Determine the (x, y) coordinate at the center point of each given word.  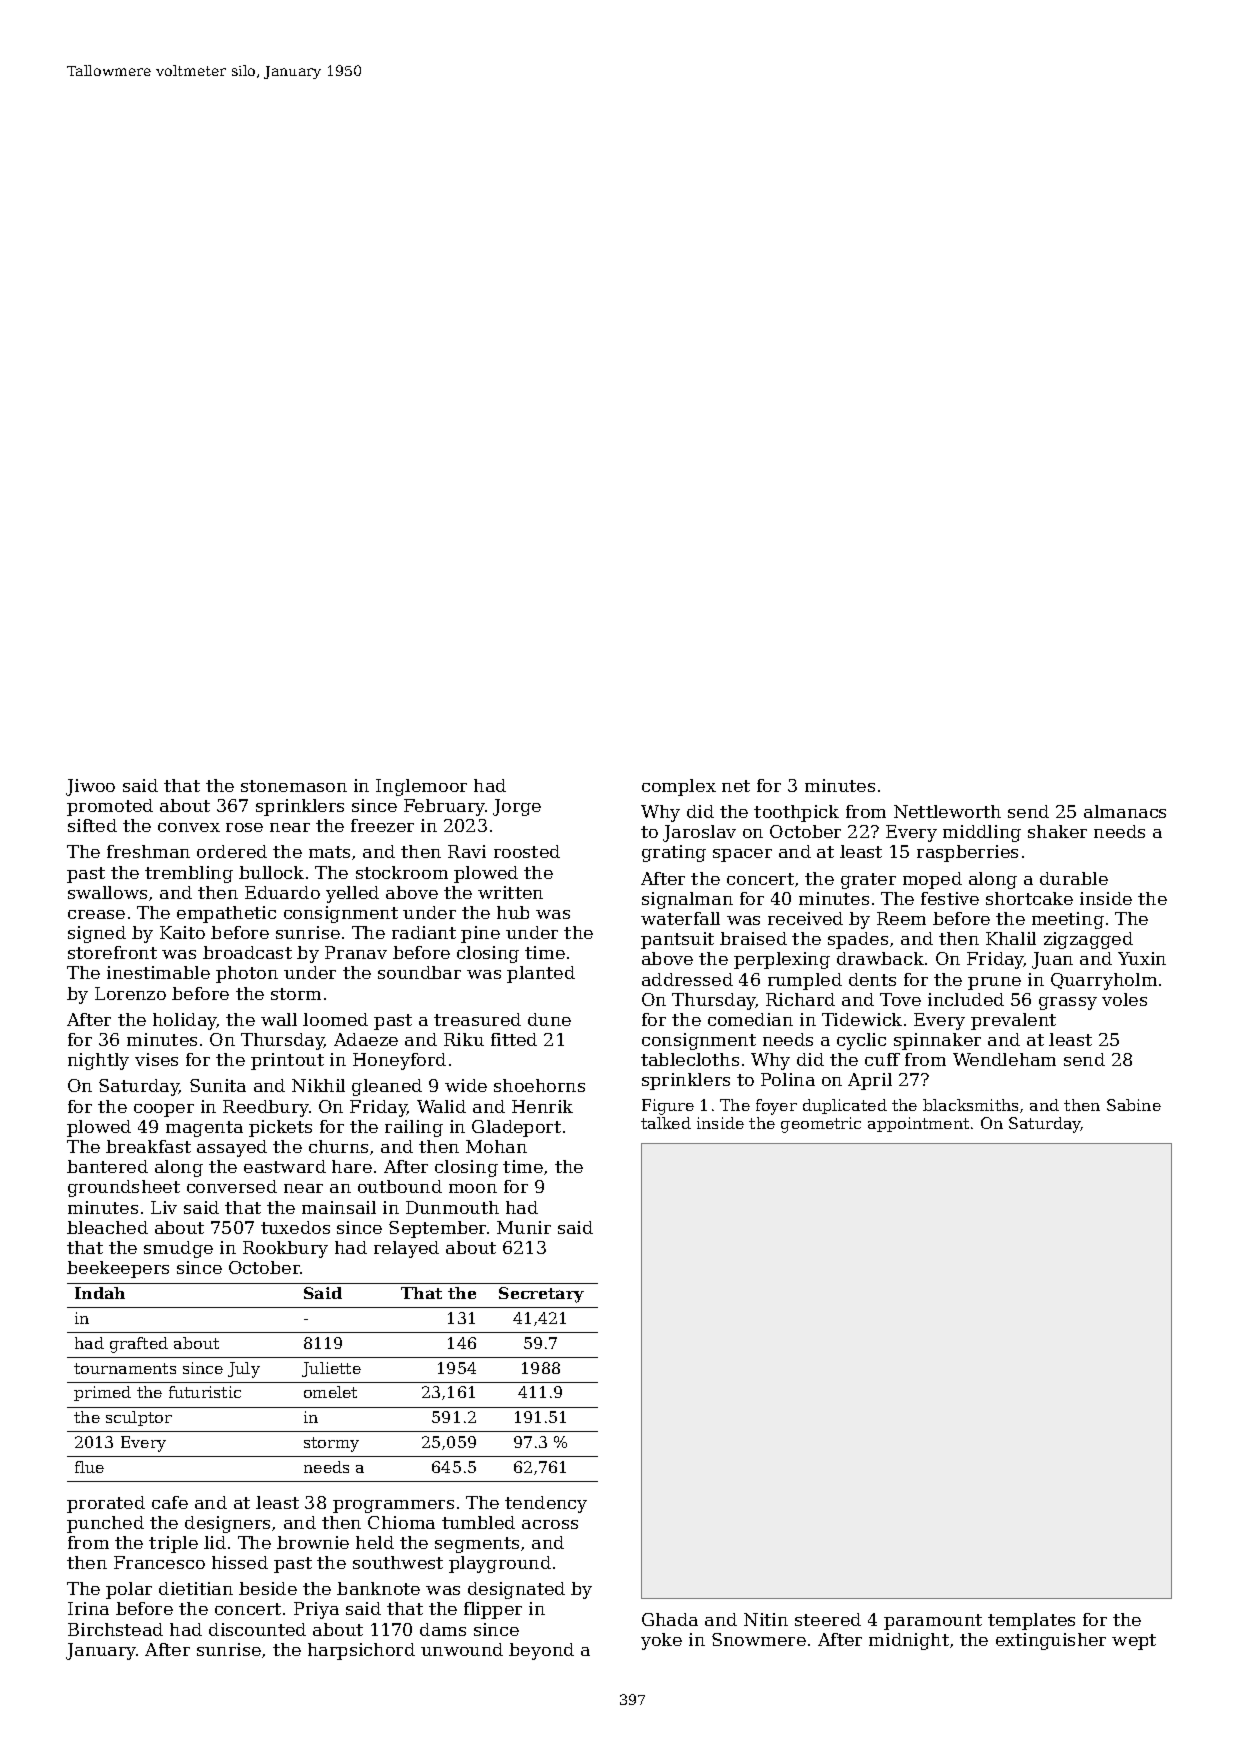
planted (541, 974)
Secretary (541, 1295)
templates (1031, 1621)
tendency (546, 1504)
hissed (240, 1562)
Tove (900, 999)
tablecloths (690, 1059)
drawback (880, 958)
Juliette (331, 1369)
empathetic (226, 914)
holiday (185, 1021)
